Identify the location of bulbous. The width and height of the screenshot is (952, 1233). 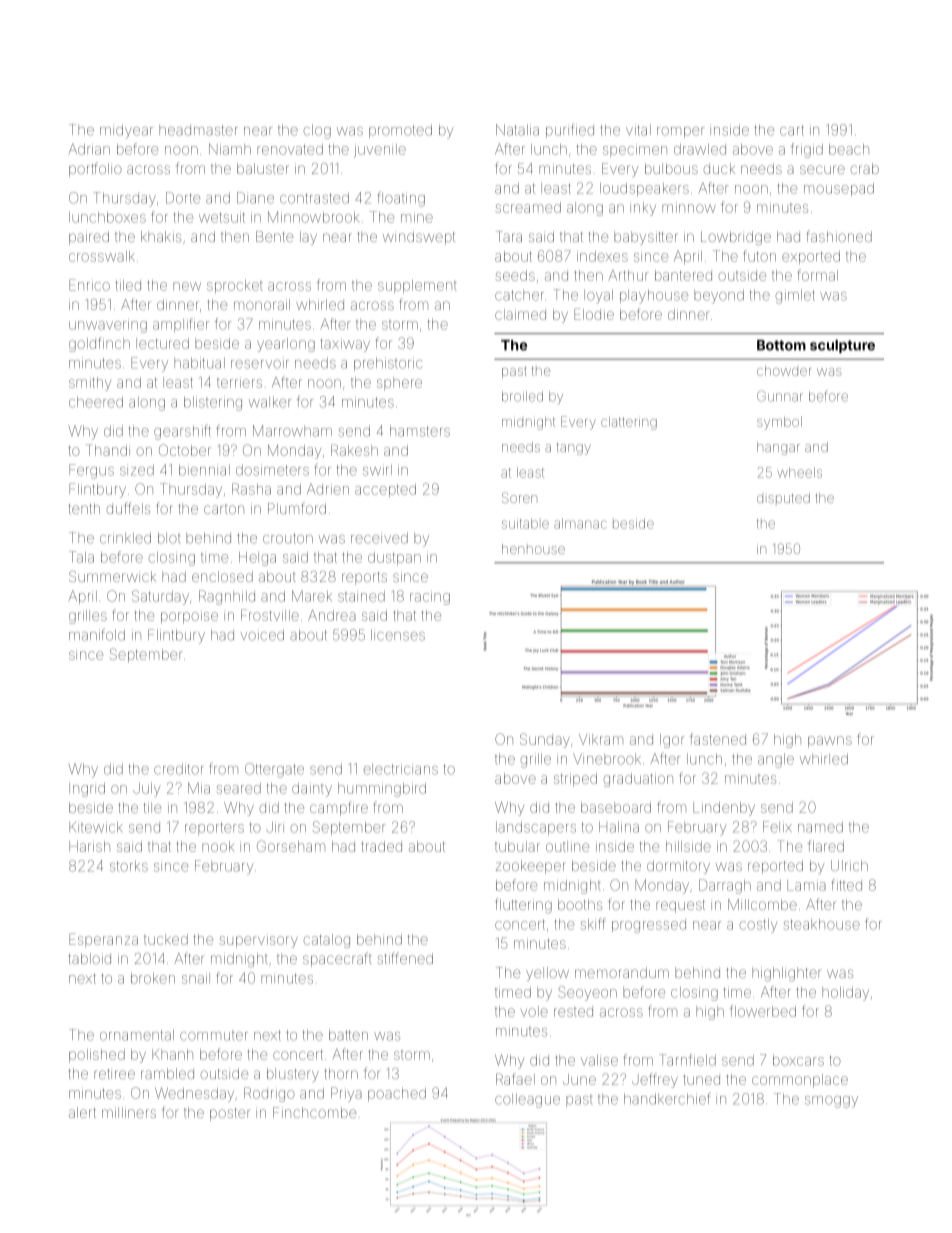
(671, 168).
